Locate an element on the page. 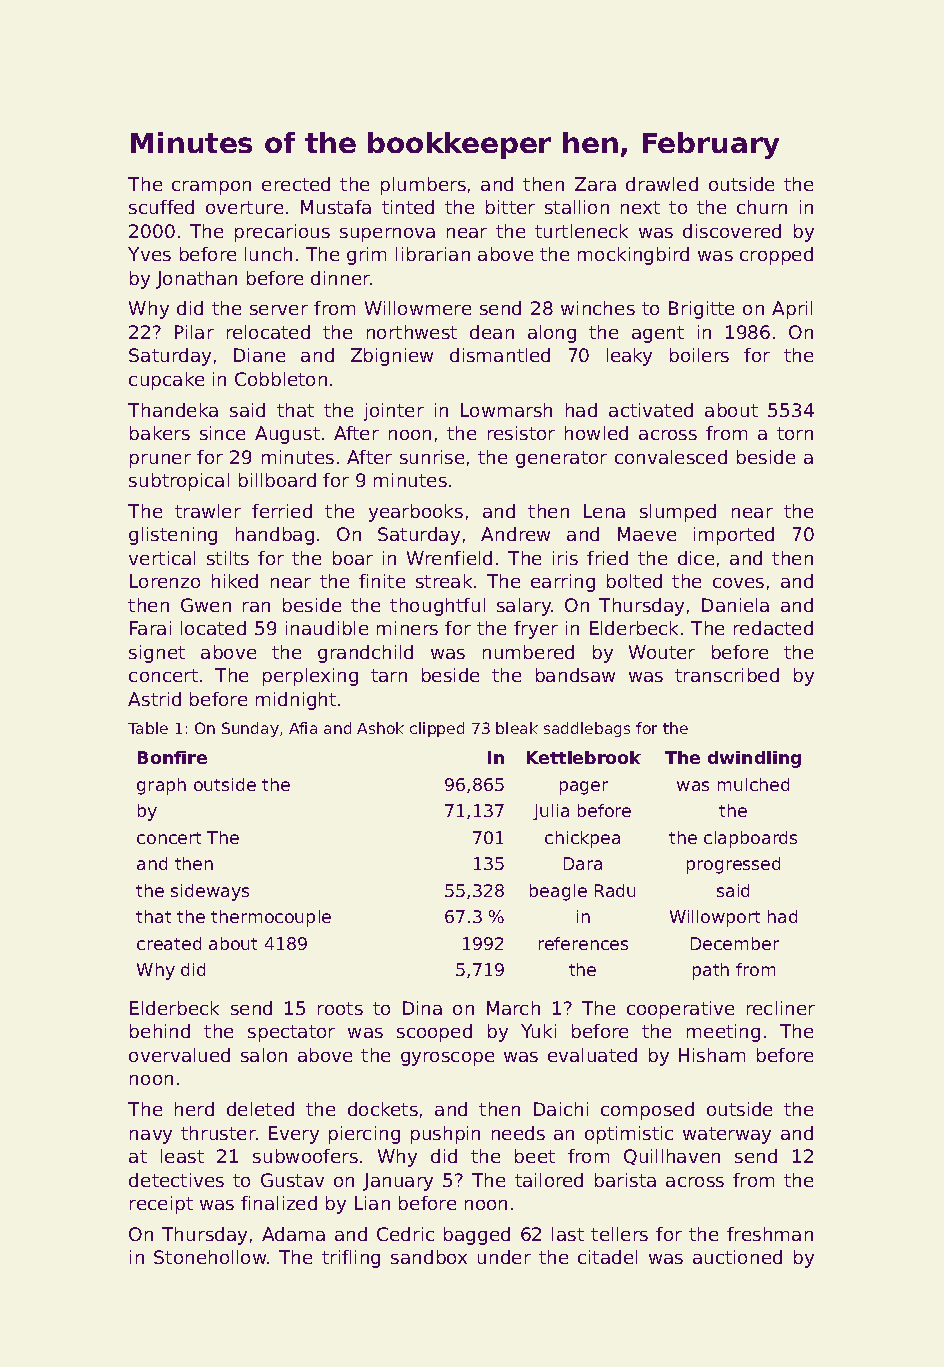 The image size is (944, 1367). progressed is located at coordinates (733, 865).
